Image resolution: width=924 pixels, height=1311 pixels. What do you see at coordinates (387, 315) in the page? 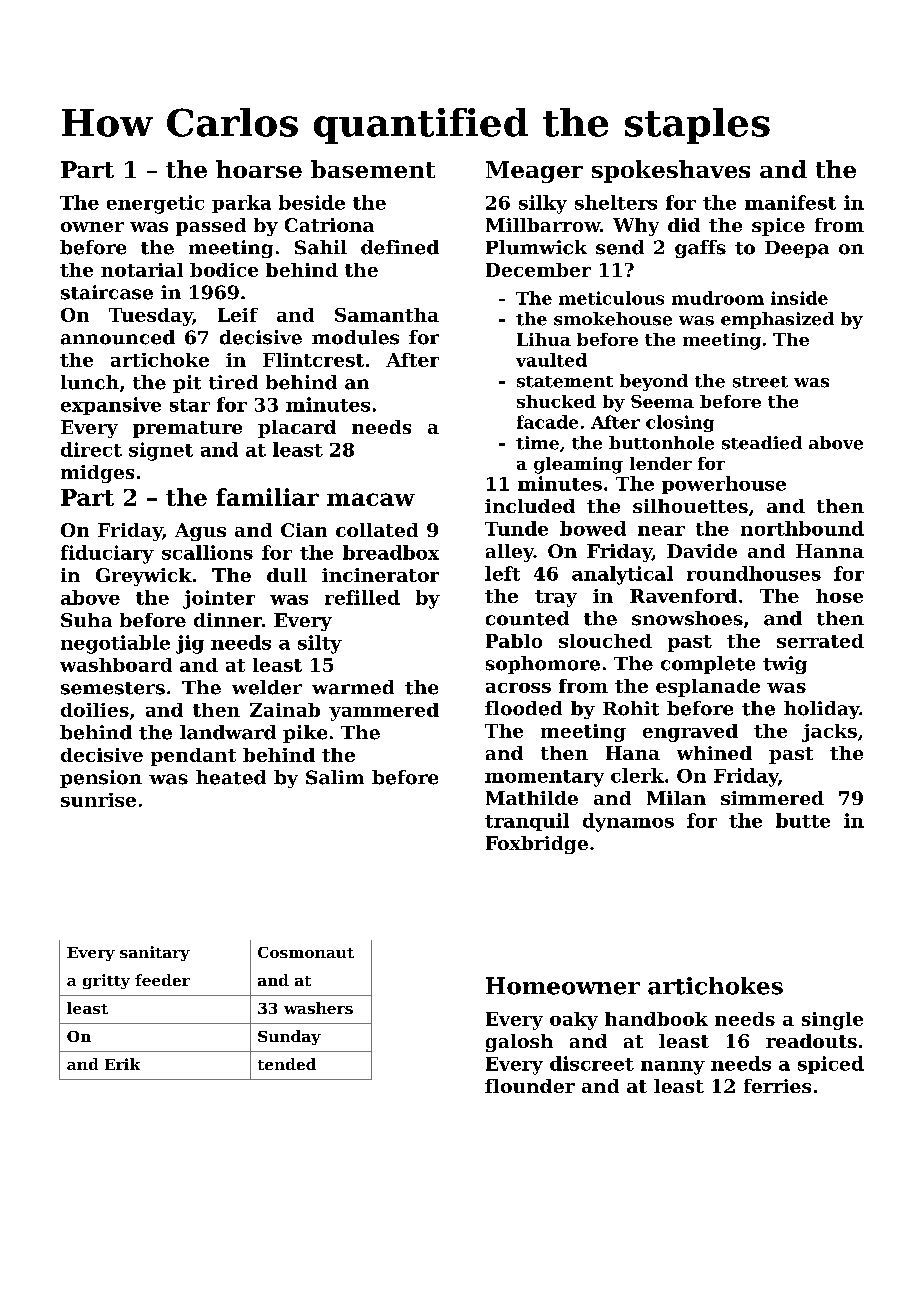
I see `Samantha` at bounding box center [387, 315].
